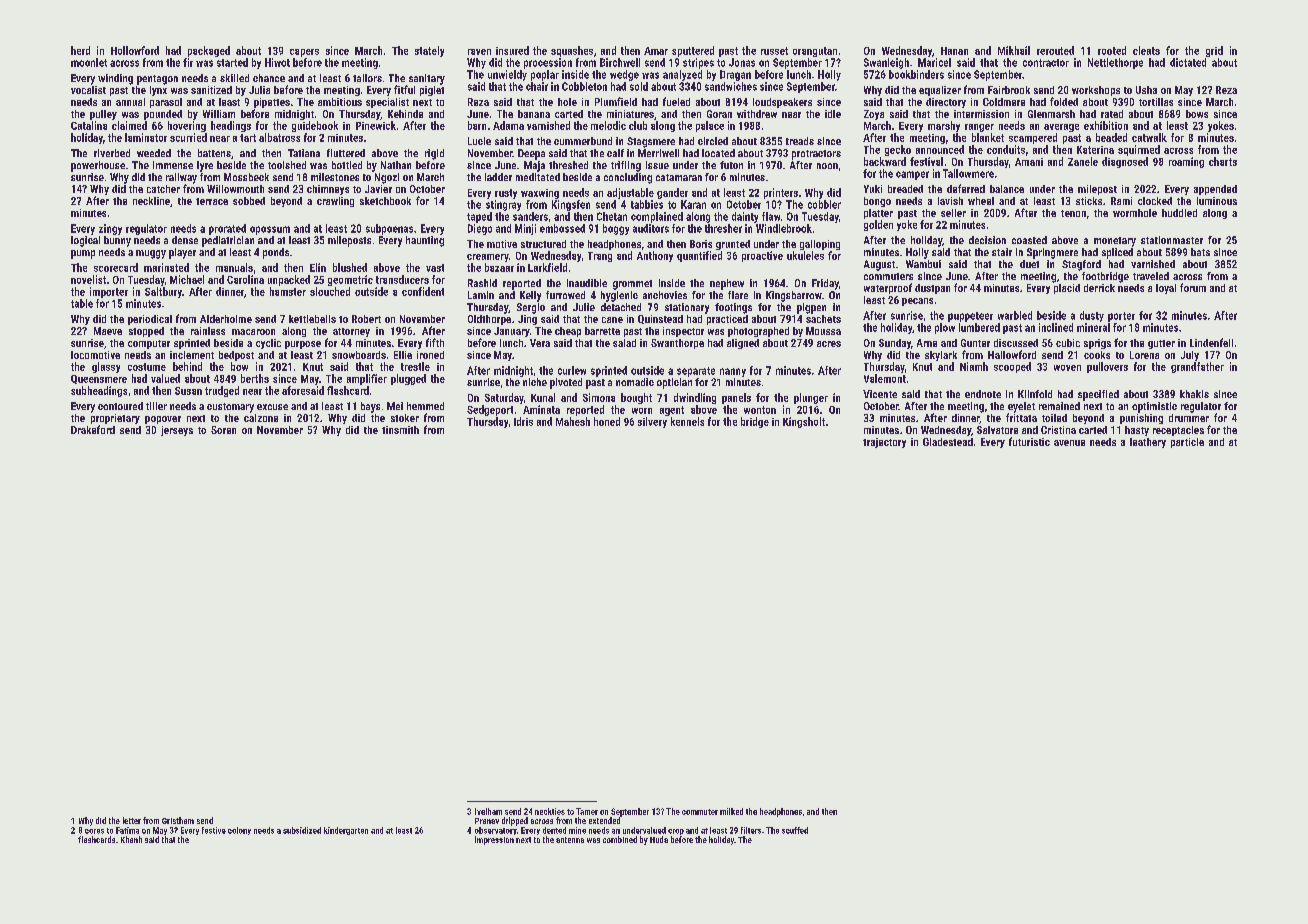 The width and height of the screenshot is (1308, 924). Describe the element at coordinates (599, 397) in the screenshot. I see `Simona` at that location.
